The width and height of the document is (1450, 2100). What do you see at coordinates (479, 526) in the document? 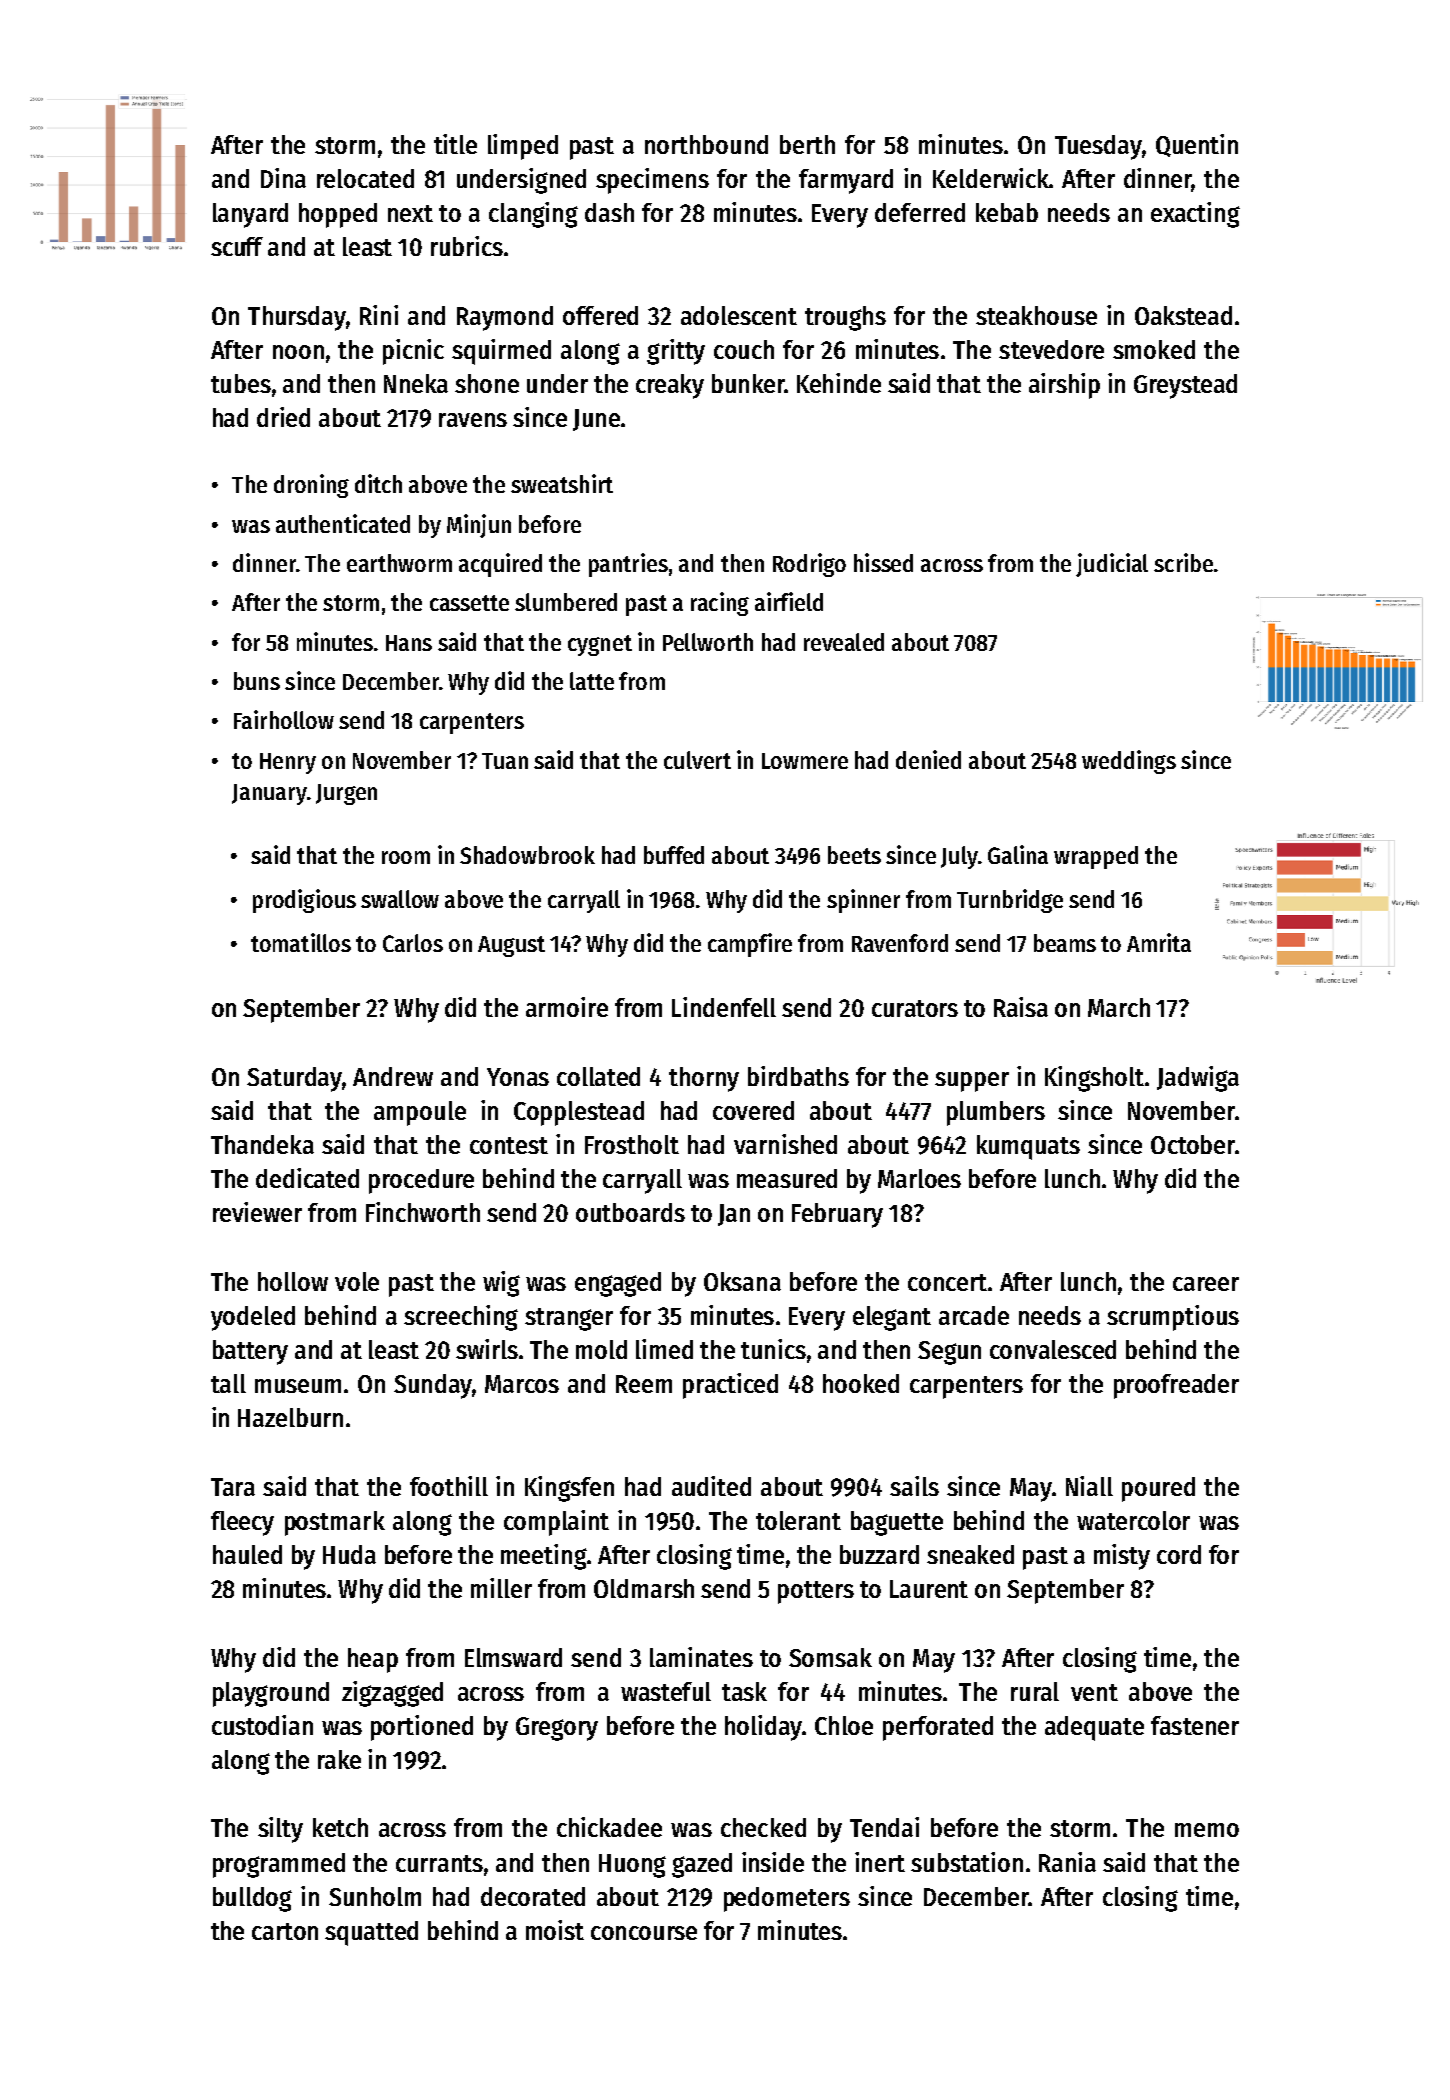
I see `Minjun` at bounding box center [479, 526].
